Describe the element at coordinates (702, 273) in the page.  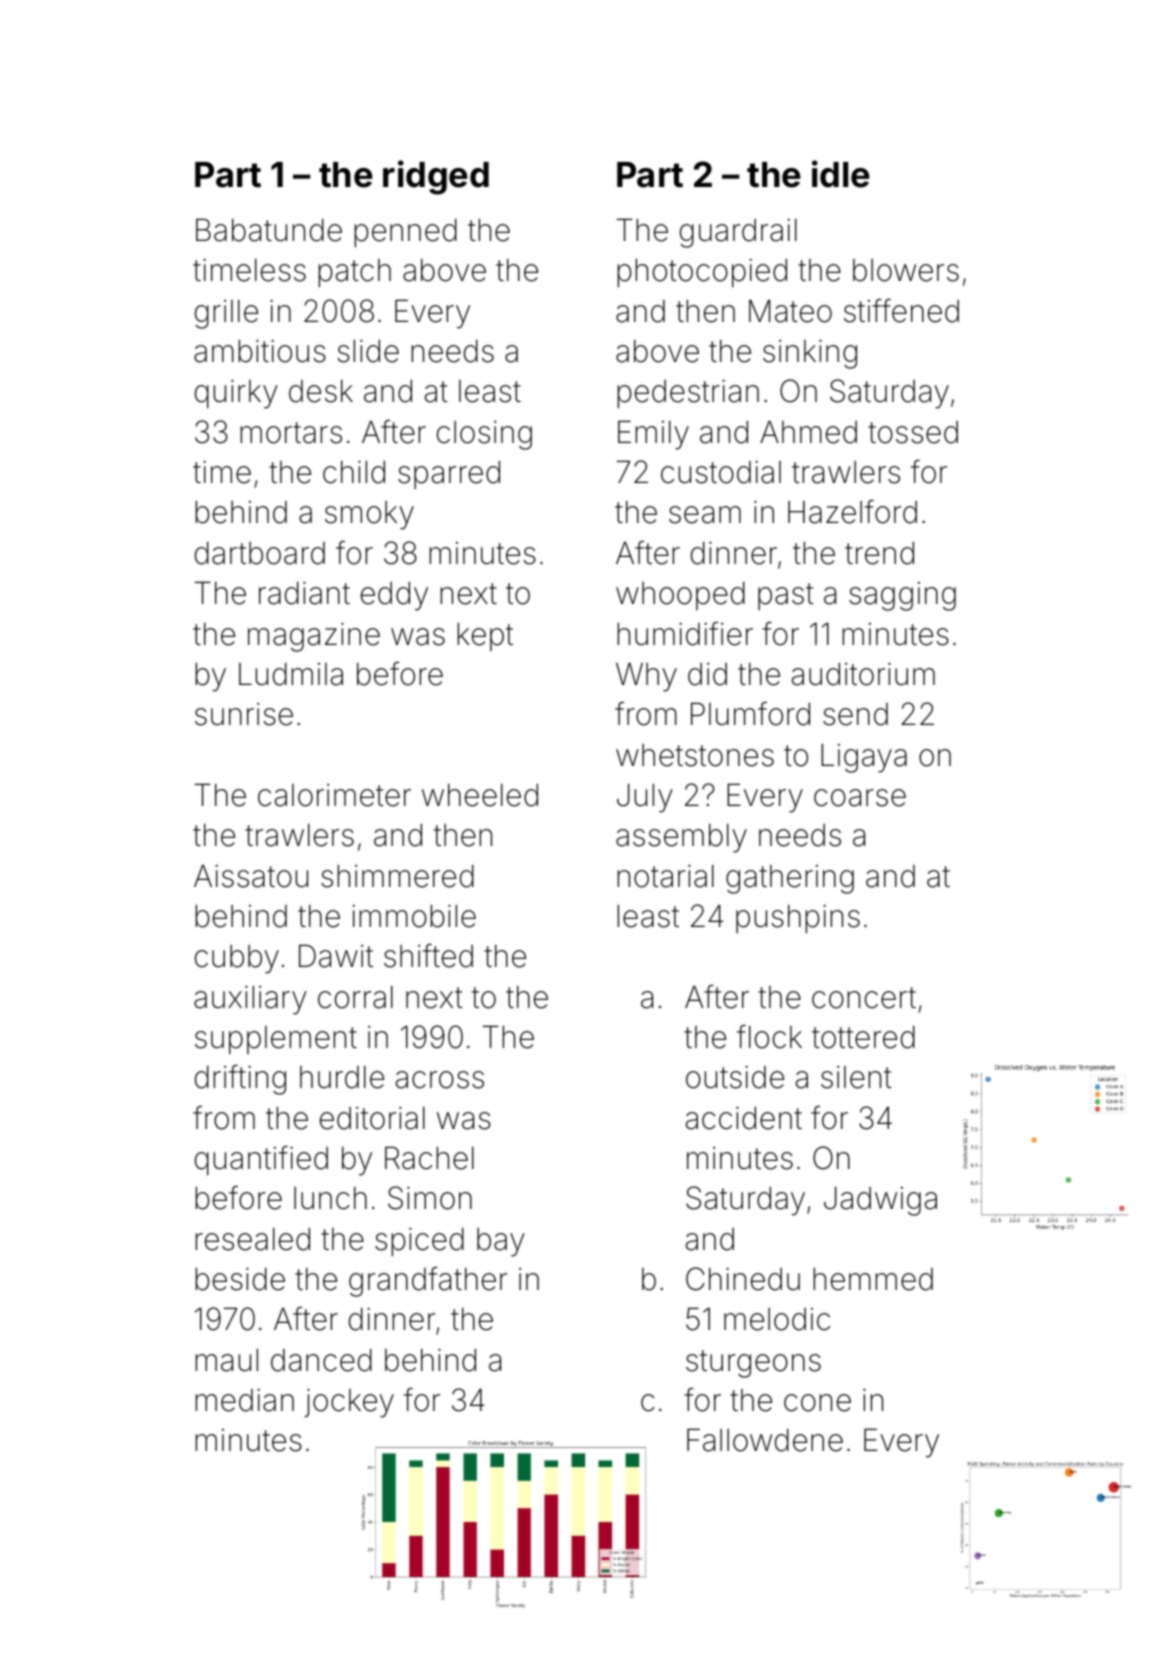
I see `photocopied` at that location.
